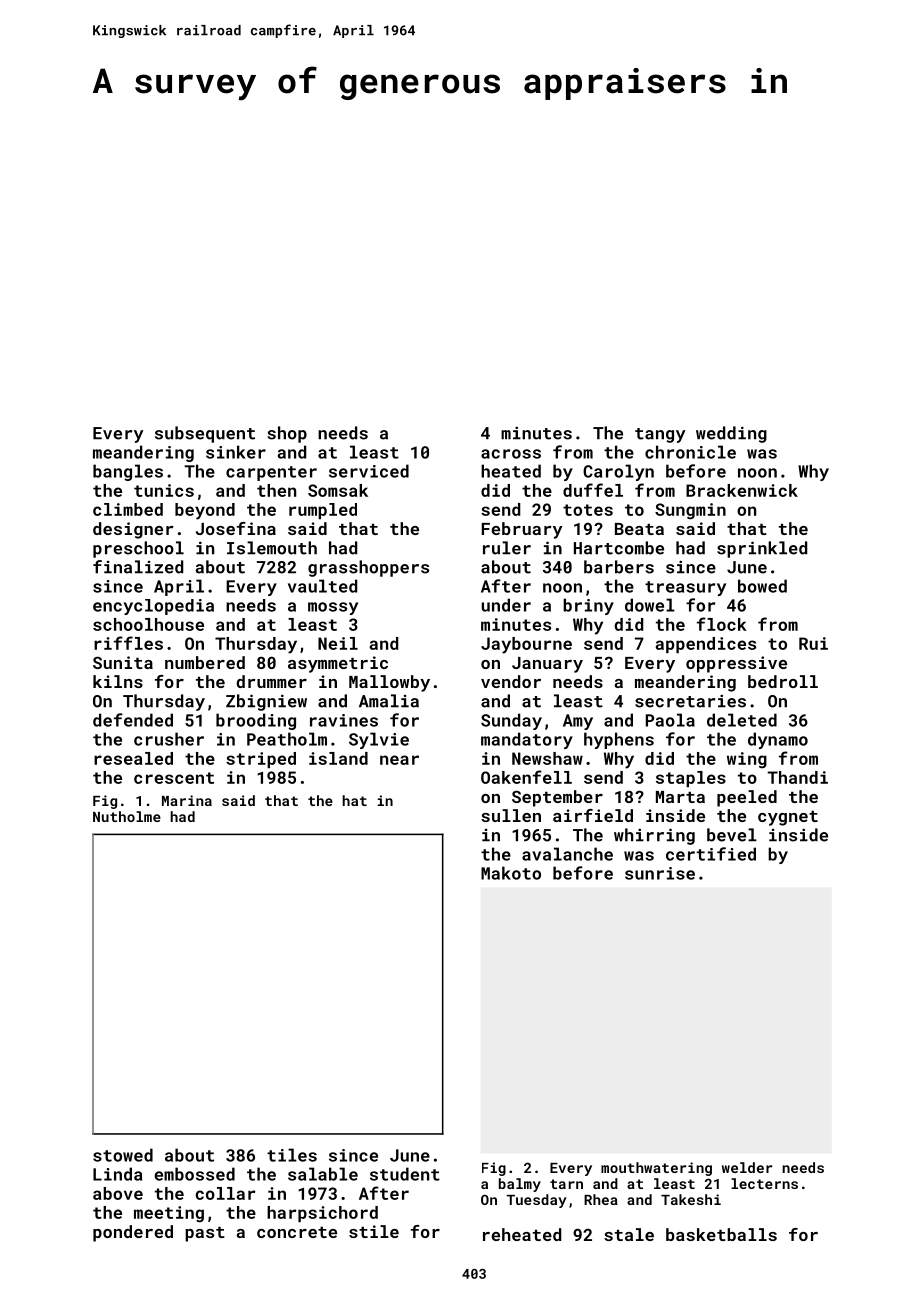  I want to click on balmy, so click(520, 1185).
